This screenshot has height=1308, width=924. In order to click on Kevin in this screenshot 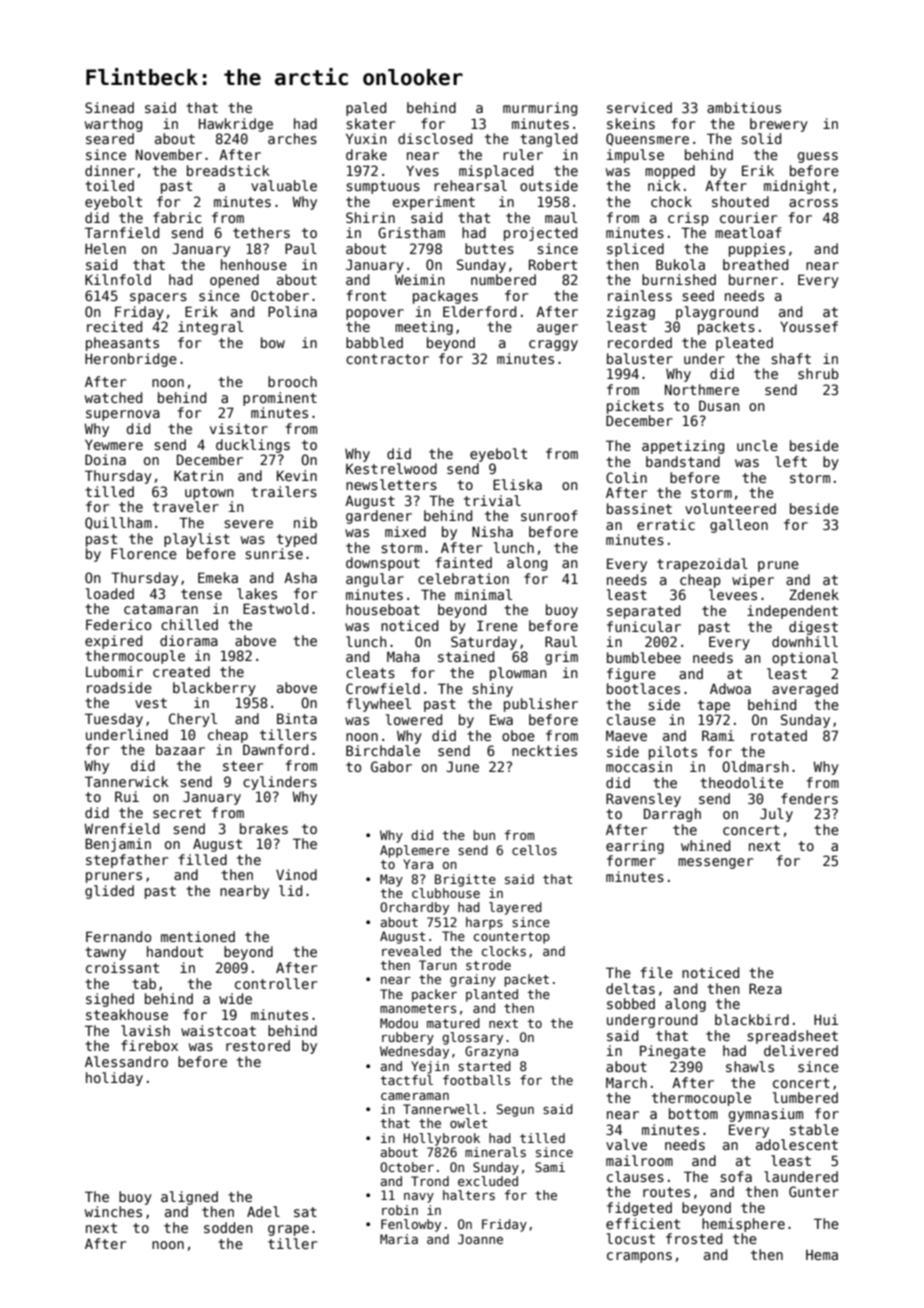, I will do `click(297, 475)`.
